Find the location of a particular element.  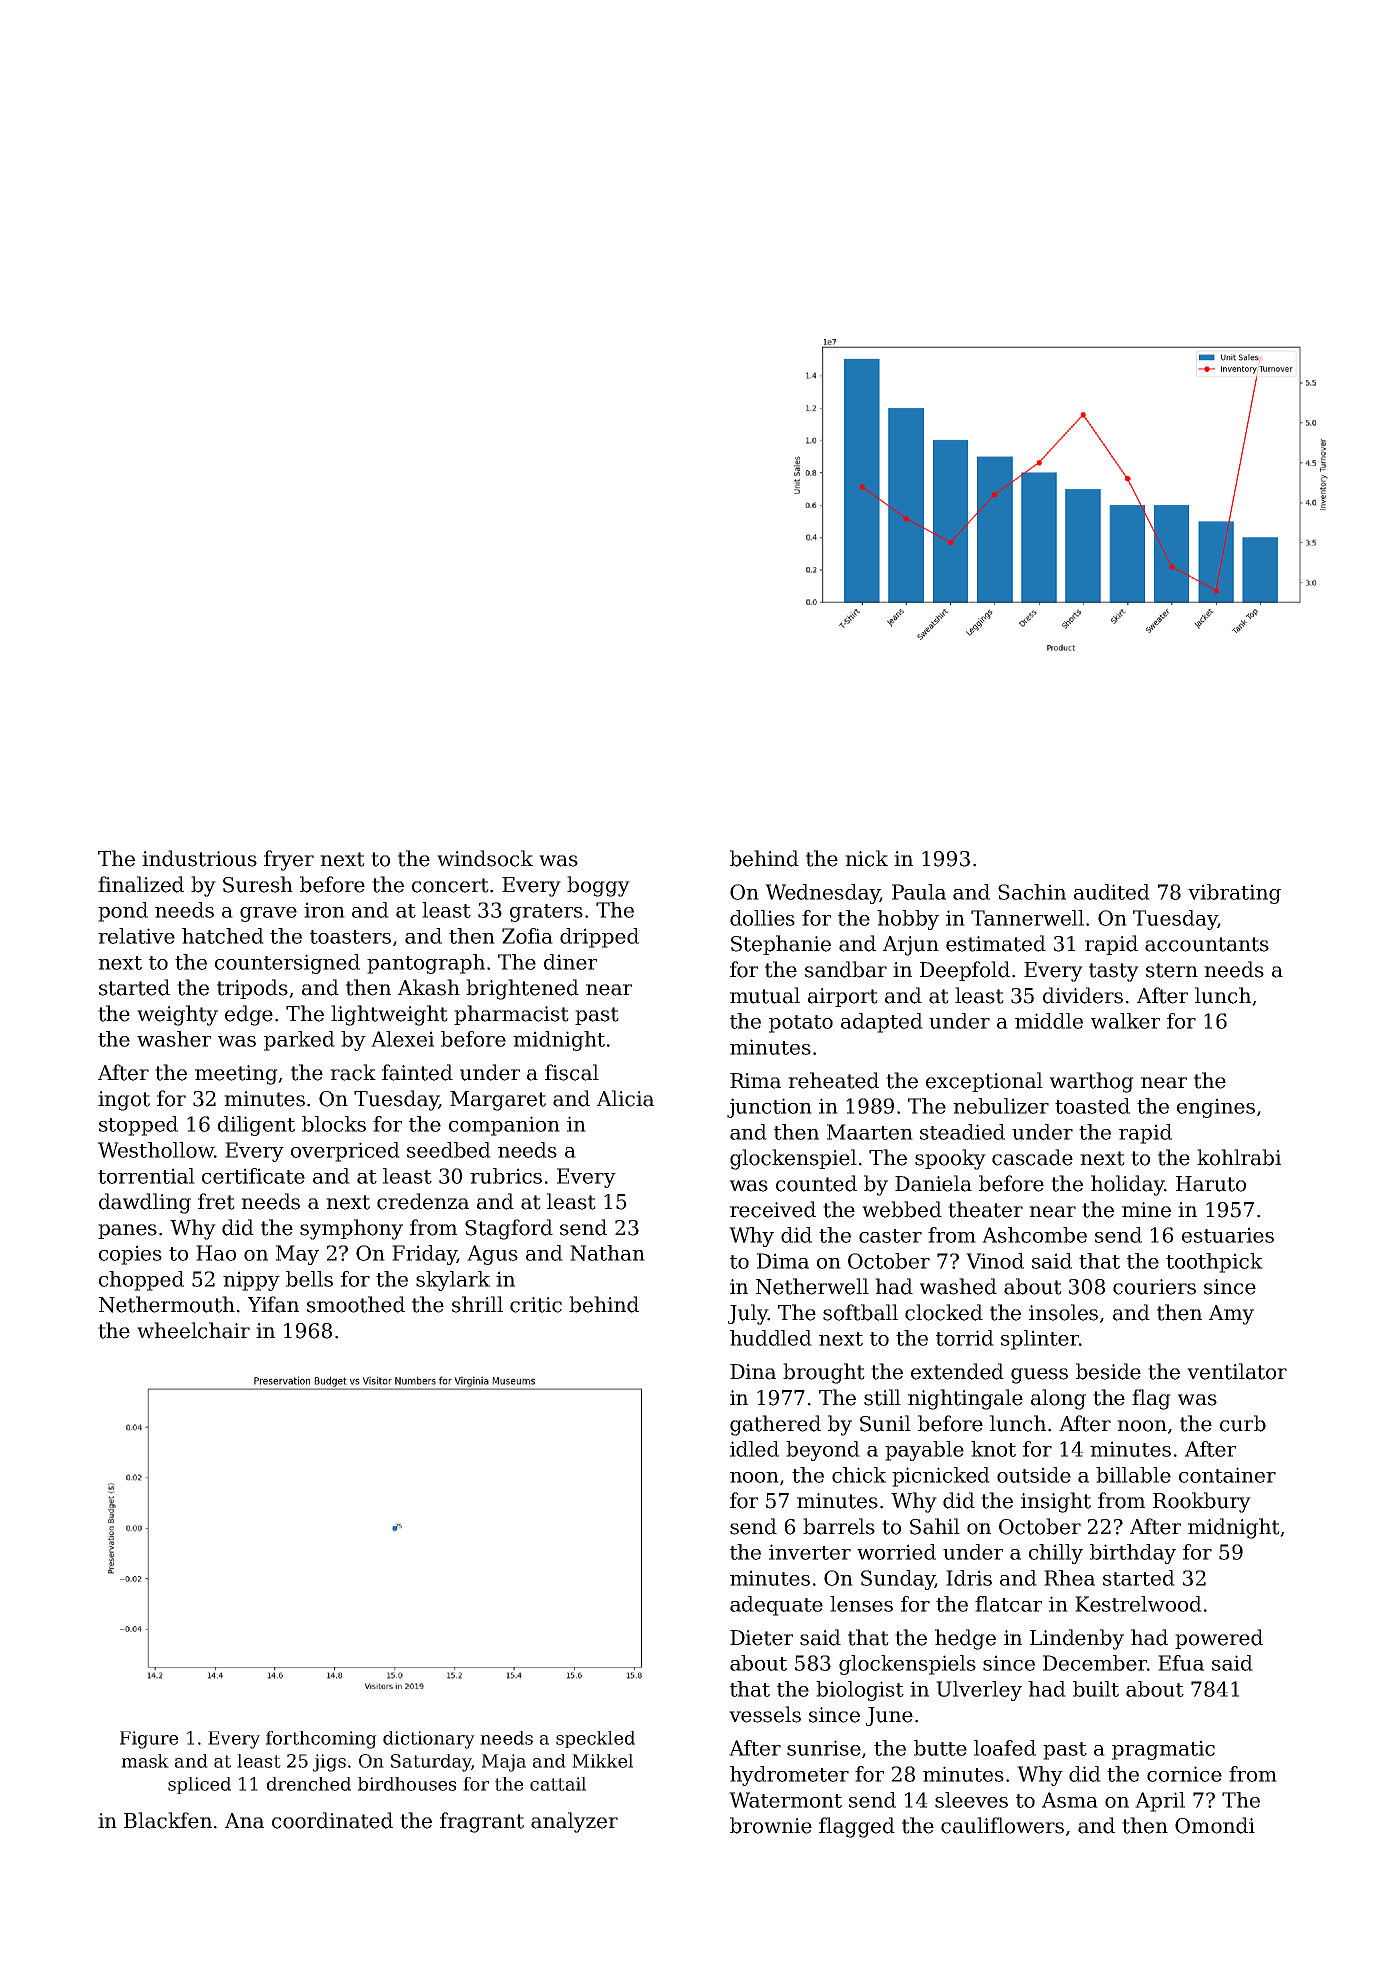

brought is located at coordinates (824, 1373).
